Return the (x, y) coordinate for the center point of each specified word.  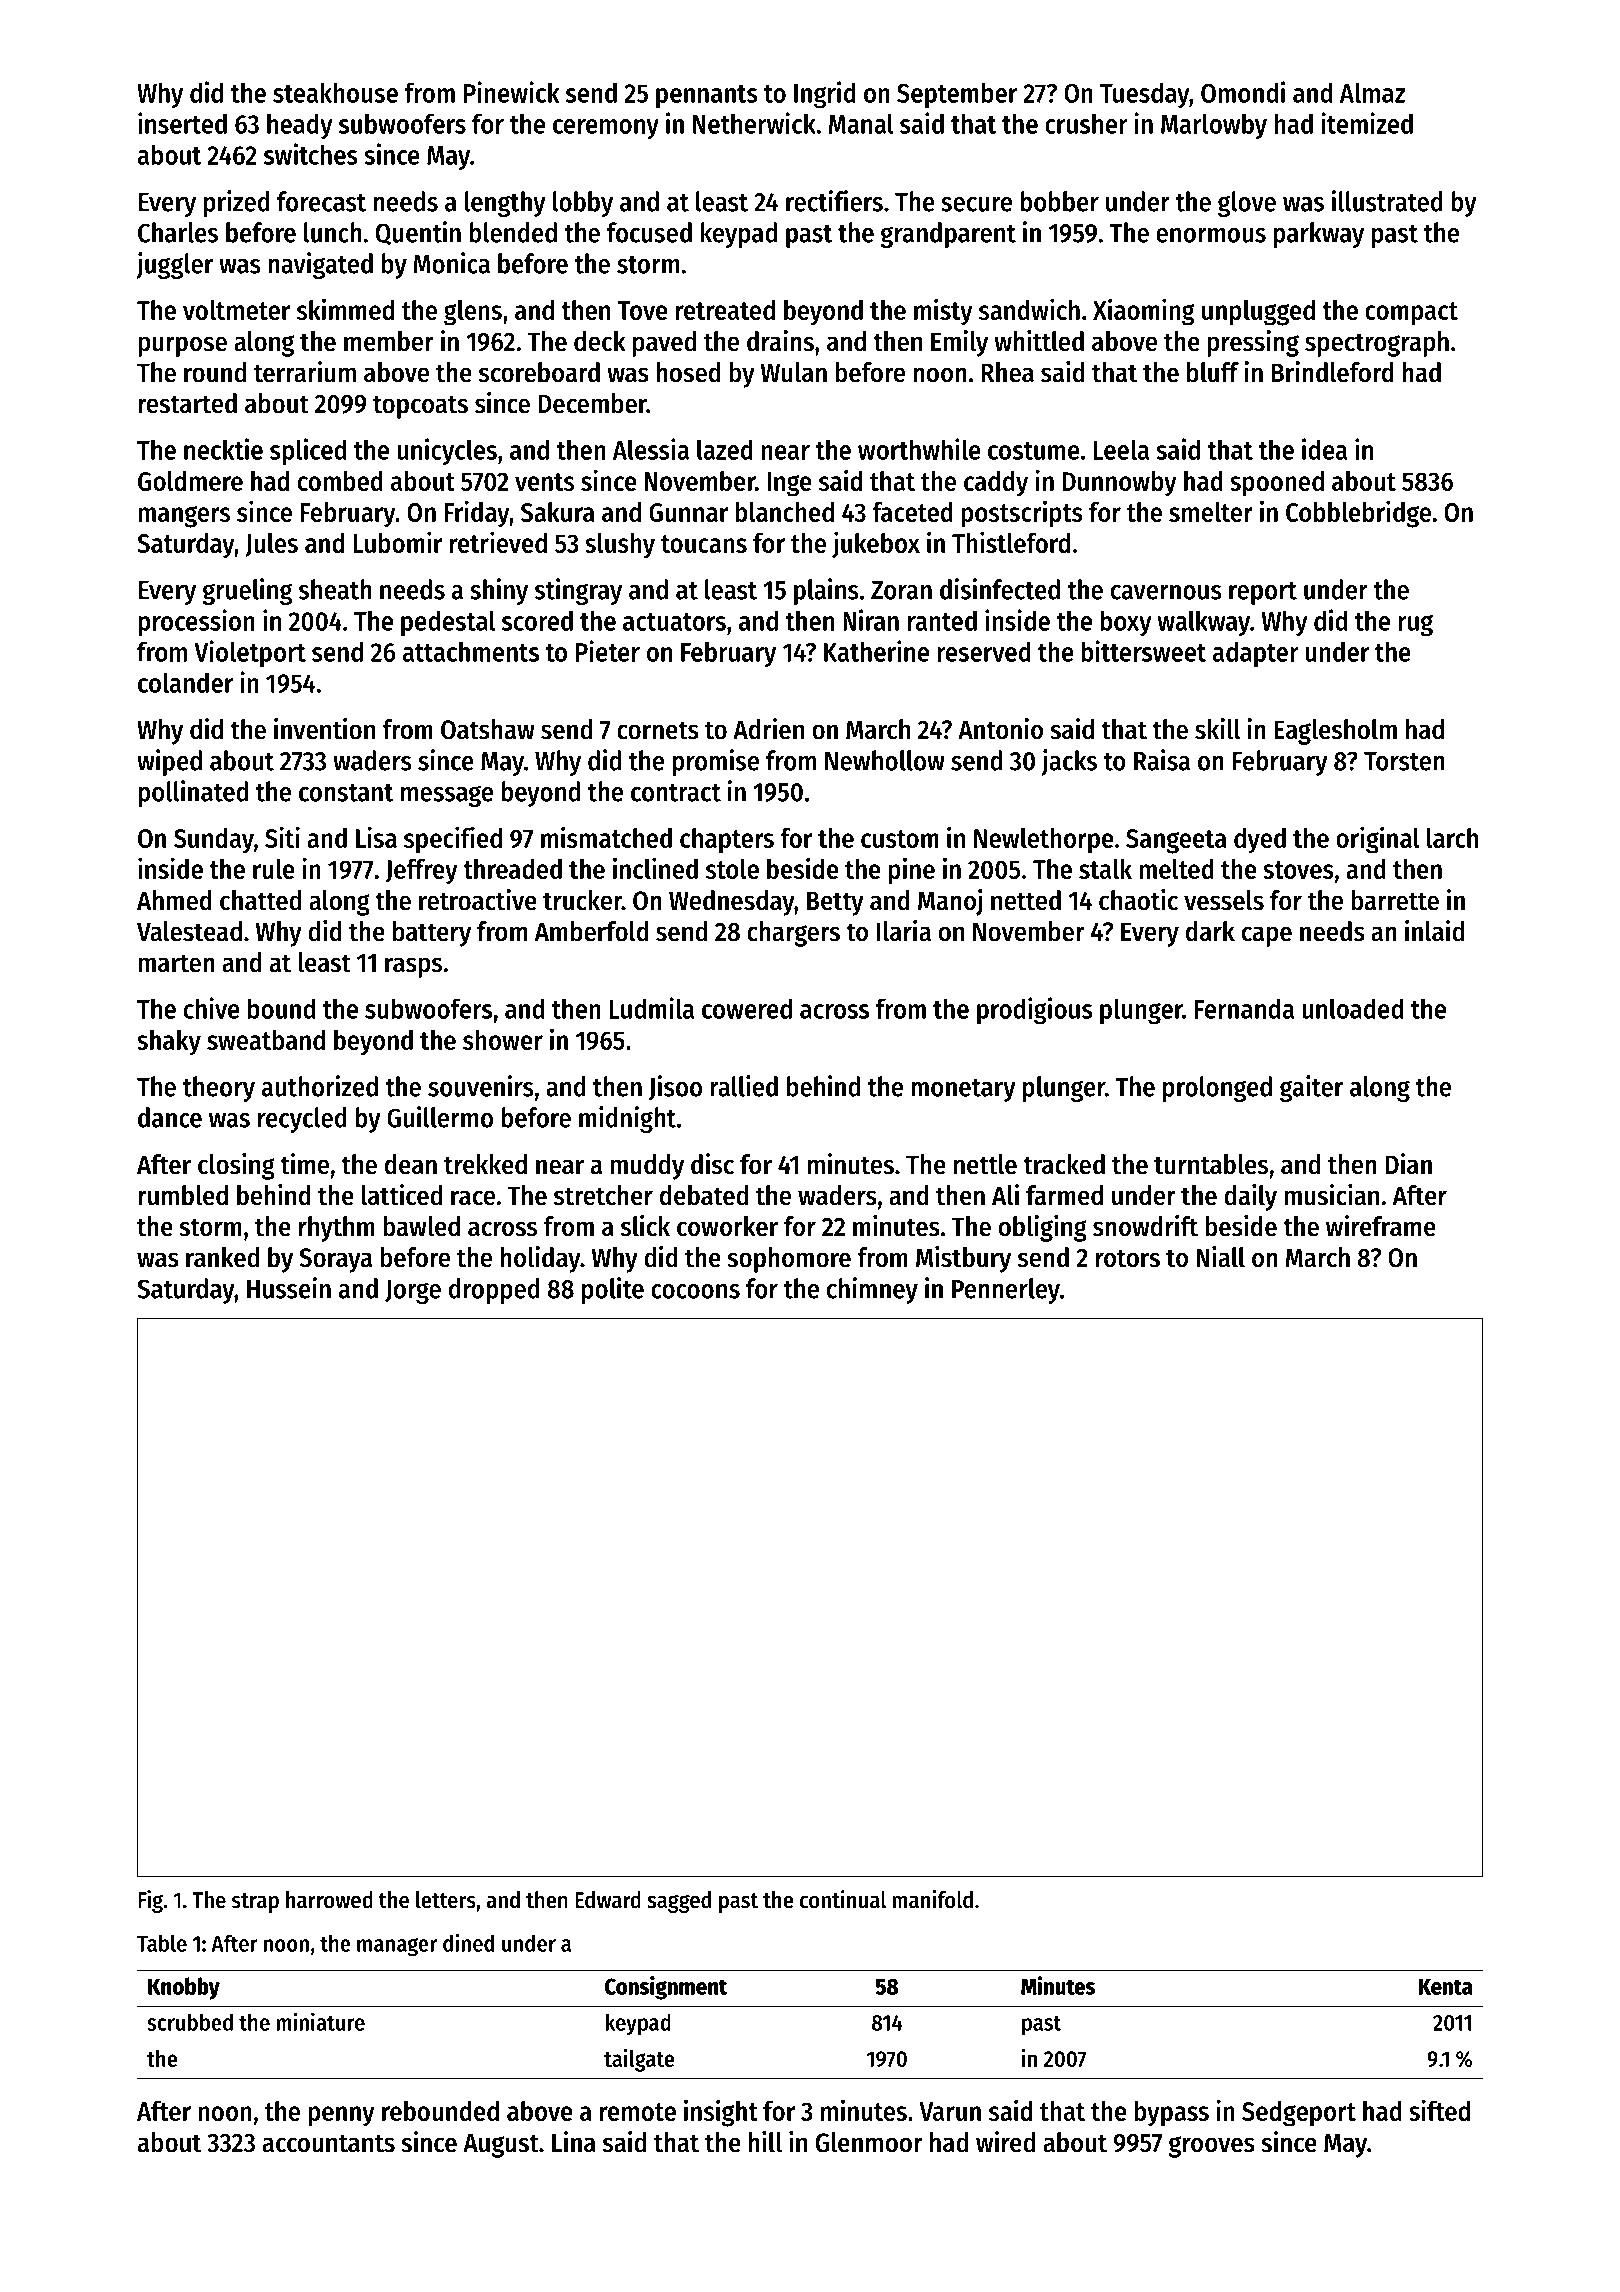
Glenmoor (869, 2142)
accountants (328, 2143)
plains (826, 591)
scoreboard (539, 372)
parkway (1318, 235)
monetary (963, 1090)
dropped (494, 1291)
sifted (1439, 2110)
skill (1217, 729)
